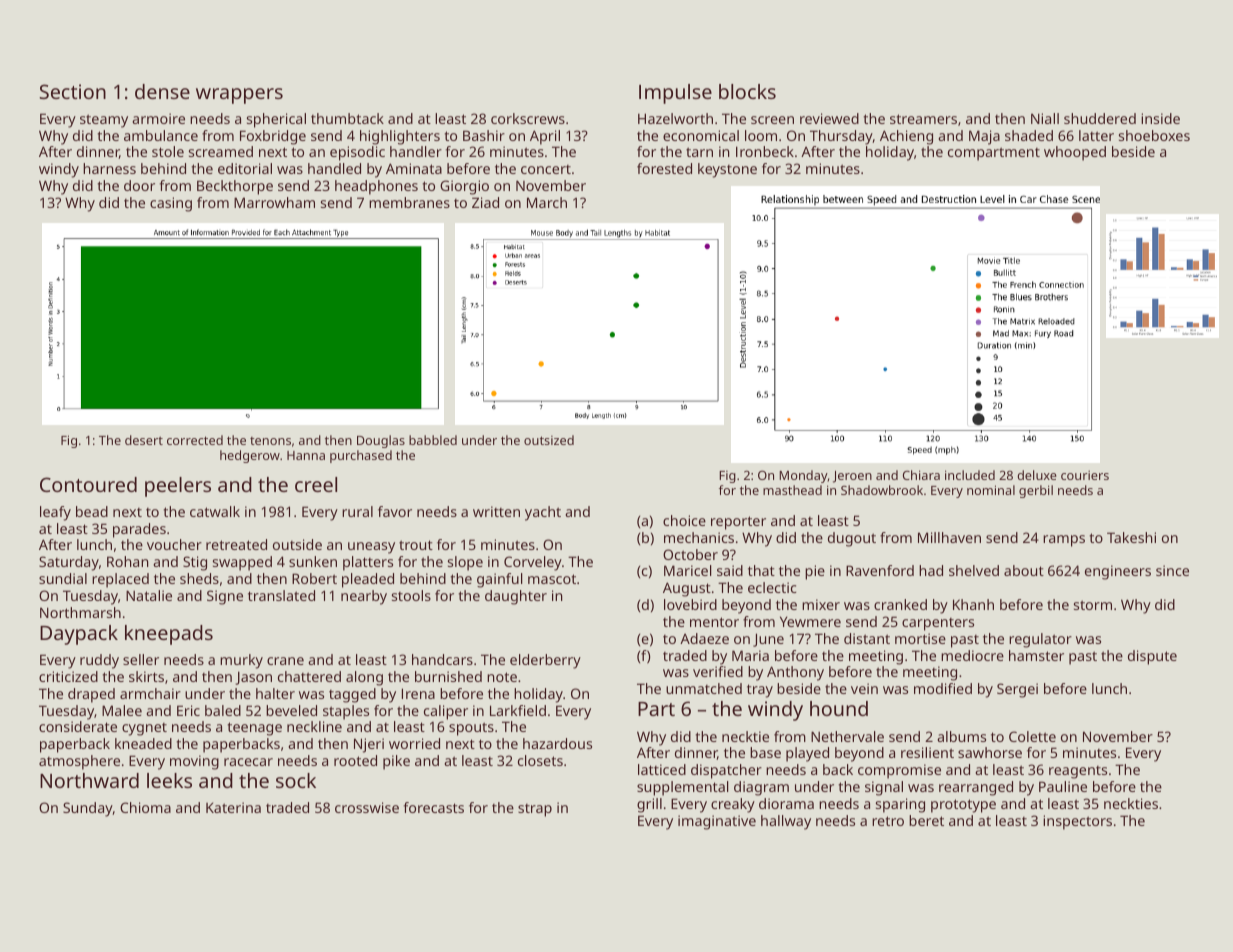  What do you see at coordinates (675, 118) in the page?
I see `Hazelworth` at bounding box center [675, 118].
